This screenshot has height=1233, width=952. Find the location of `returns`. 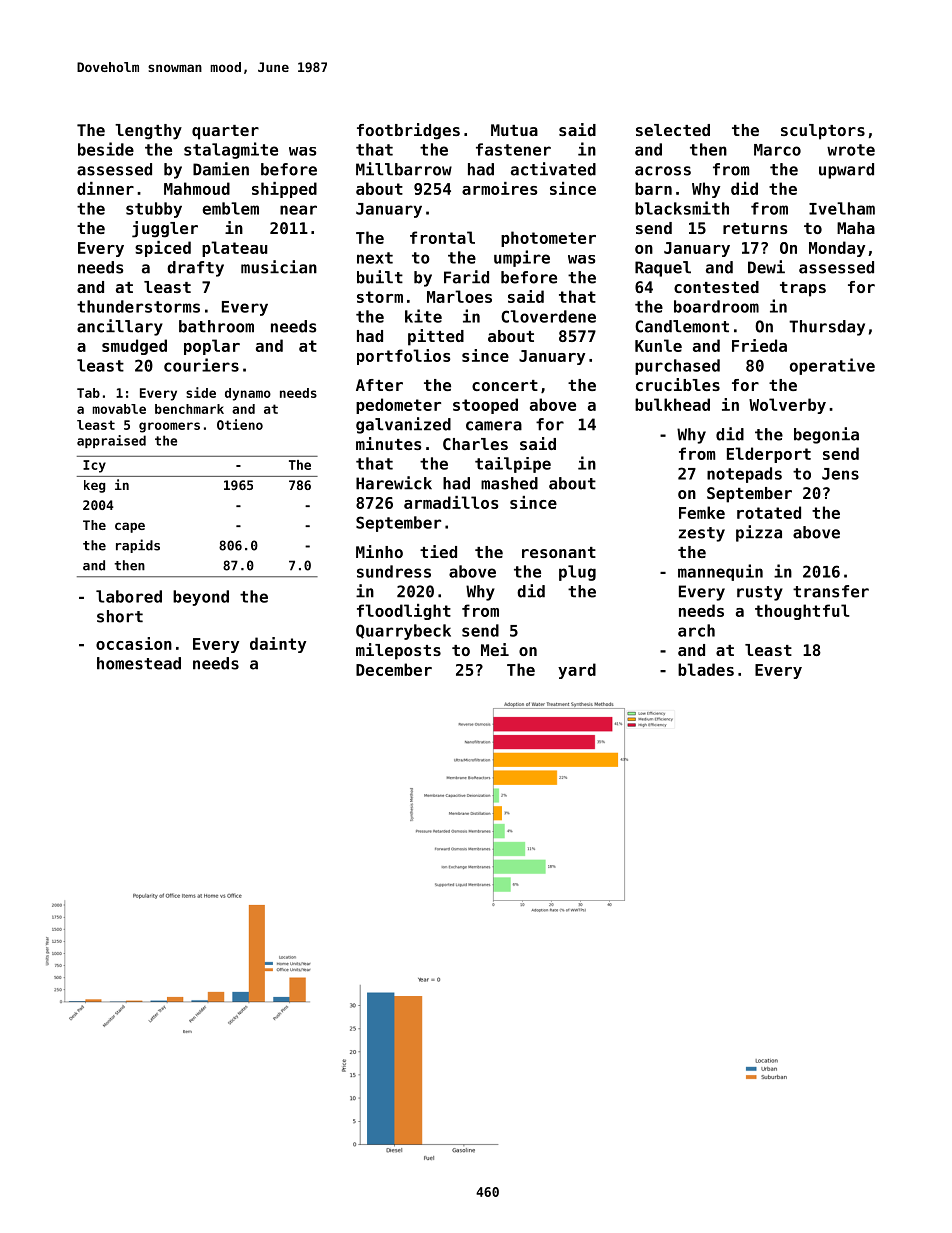

returns is located at coordinates (755, 228).
